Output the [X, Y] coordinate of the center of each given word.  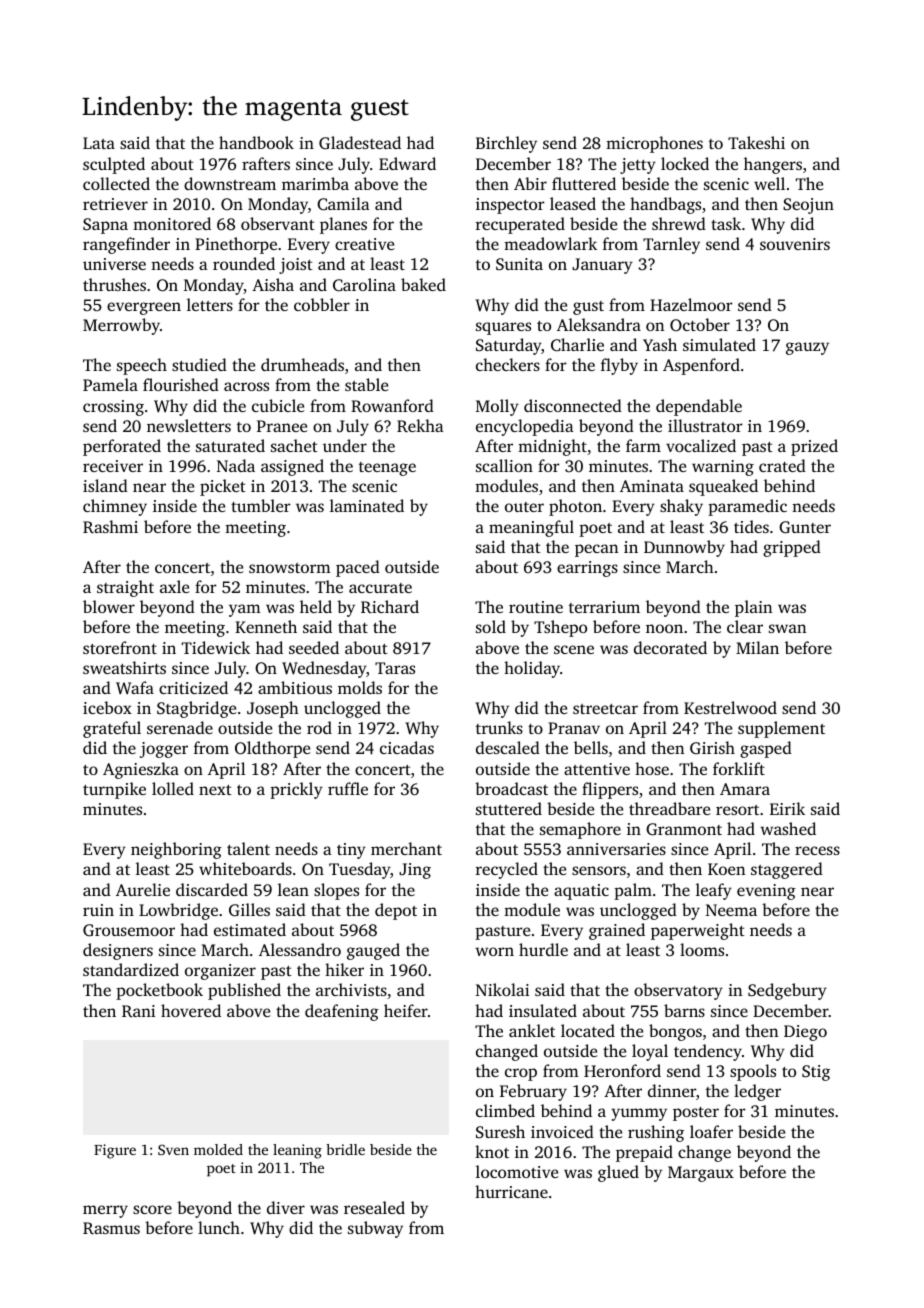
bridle [345, 1149]
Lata [99, 143]
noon [664, 628]
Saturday [509, 346]
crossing [113, 408]
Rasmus [111, 1228]
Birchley [506, 144]
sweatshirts [124, 667]
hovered [191, 1010]
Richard [390, 606]
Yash [660, 344]
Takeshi [756, 142]
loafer [711, 1131]
